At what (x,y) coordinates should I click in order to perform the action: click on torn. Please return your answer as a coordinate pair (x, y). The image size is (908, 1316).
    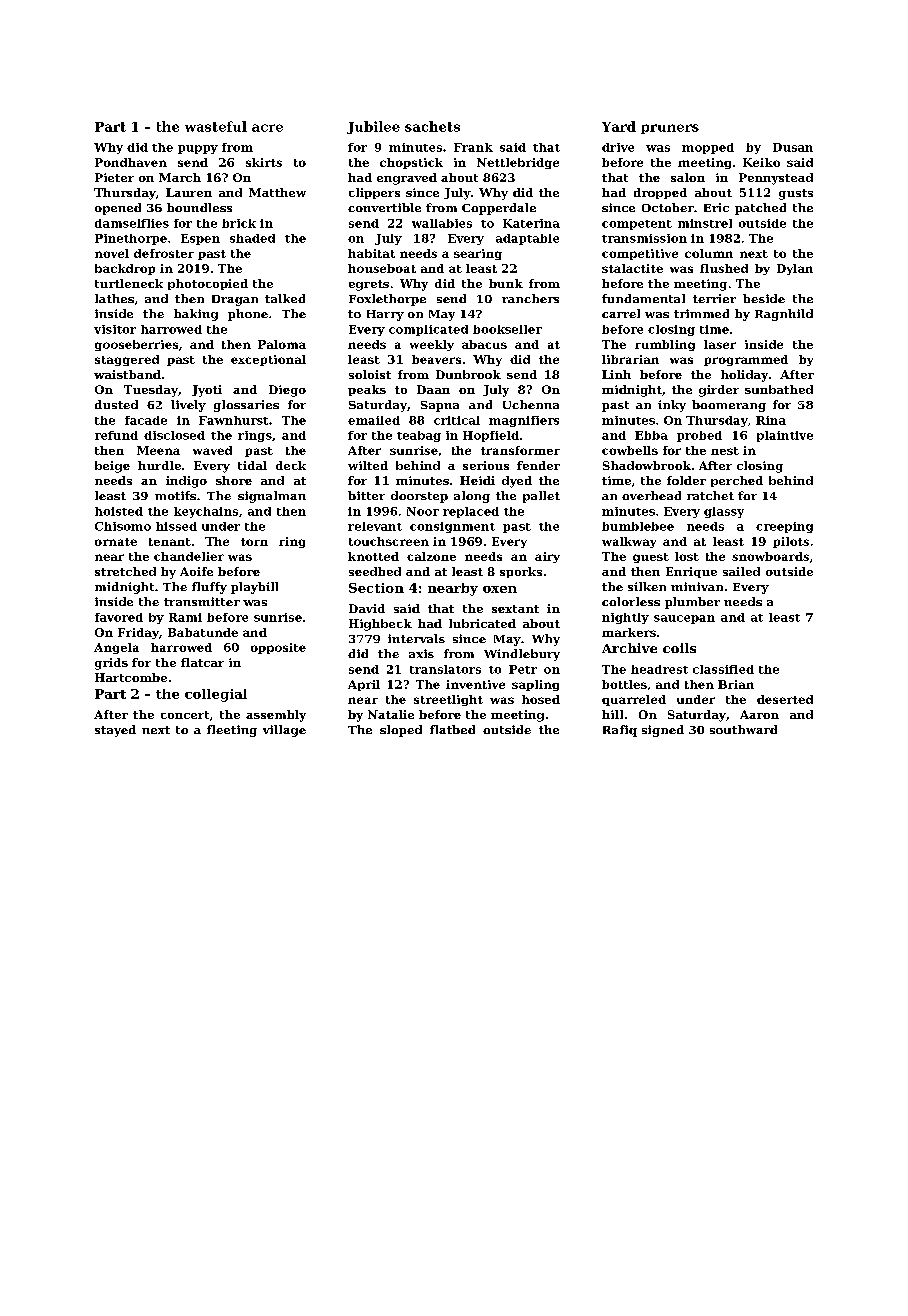
    Looking at the image, I should click on (254, 542).
